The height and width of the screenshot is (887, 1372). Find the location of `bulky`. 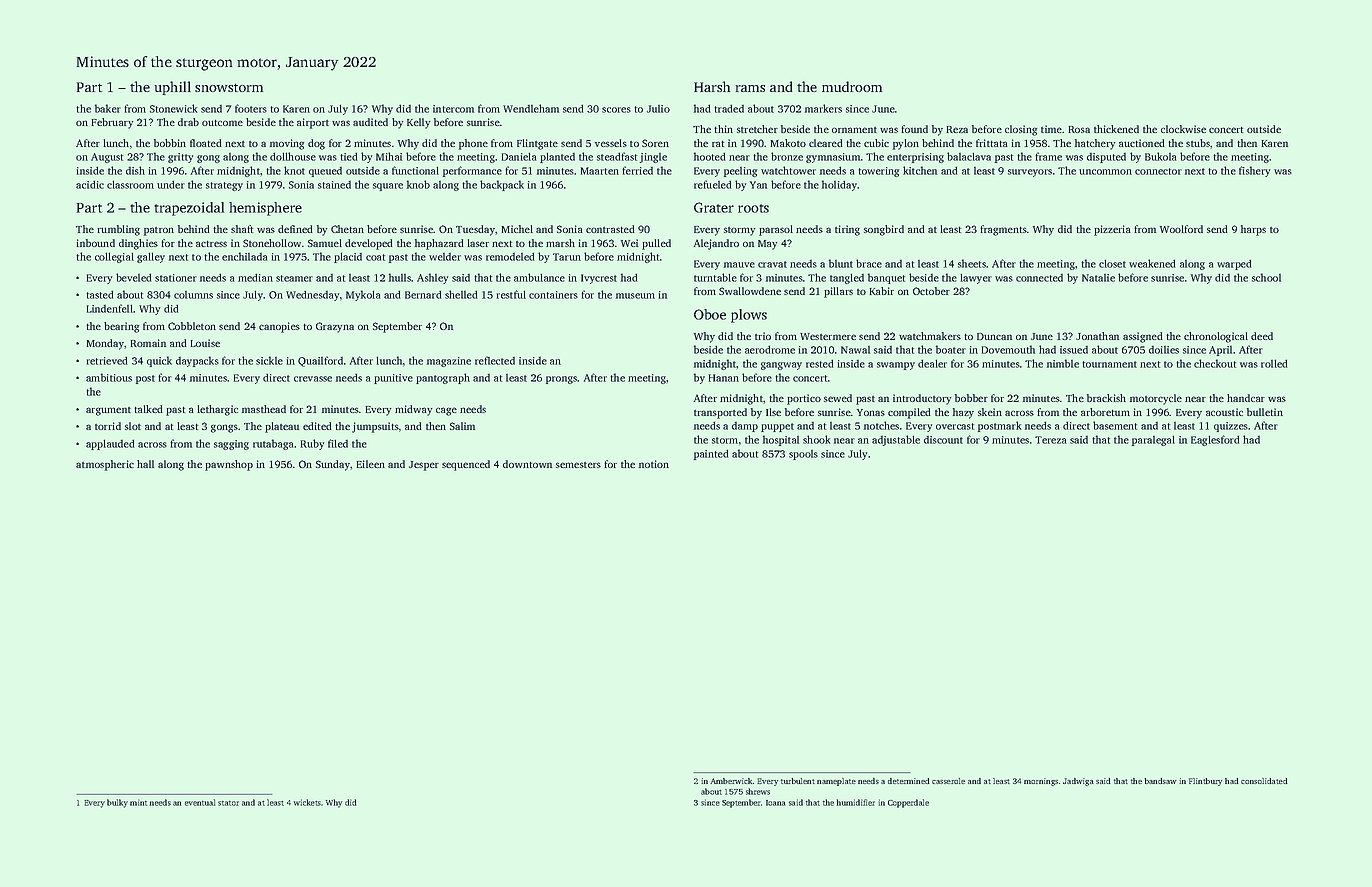

bulky is located at coordinates (117, 803).
